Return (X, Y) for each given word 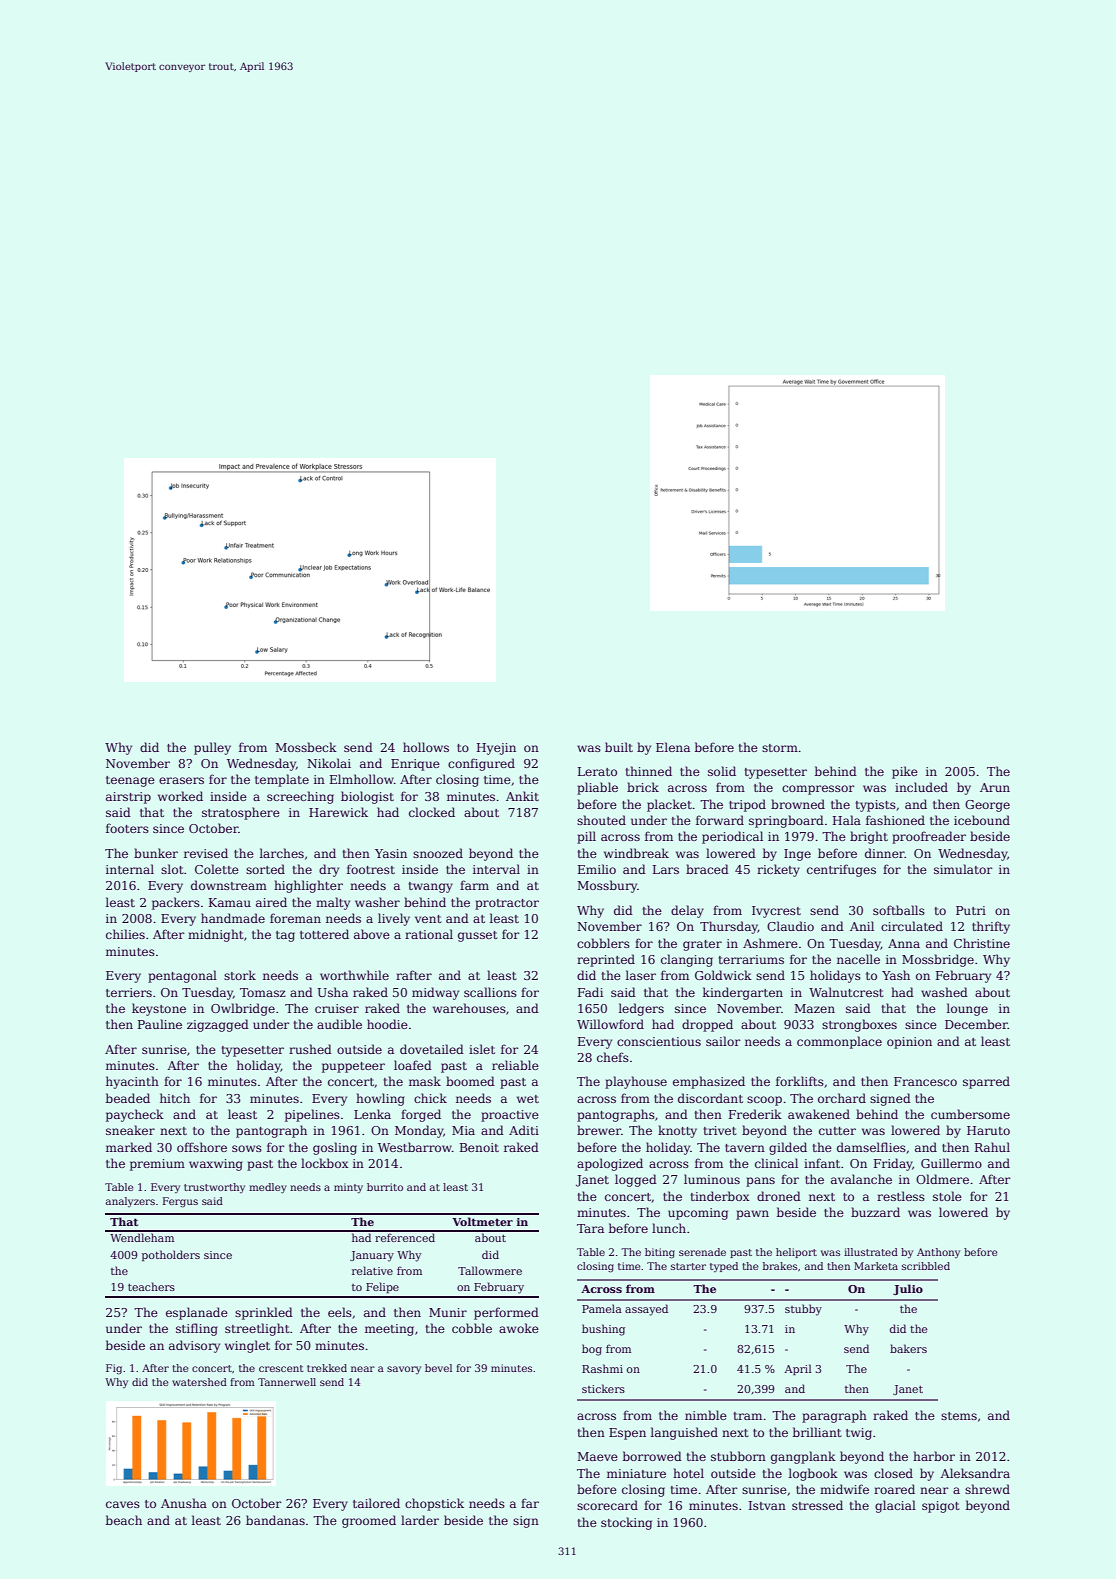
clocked (432, 812)
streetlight (257, 1329)
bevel (438, 1368)
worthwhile (354, 975)
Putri (971, 910)
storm (780, 748)
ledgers (641, 1009)
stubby (803, 1310)
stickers (603, 1388)
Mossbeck (306, 747)
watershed (199, 1382)
